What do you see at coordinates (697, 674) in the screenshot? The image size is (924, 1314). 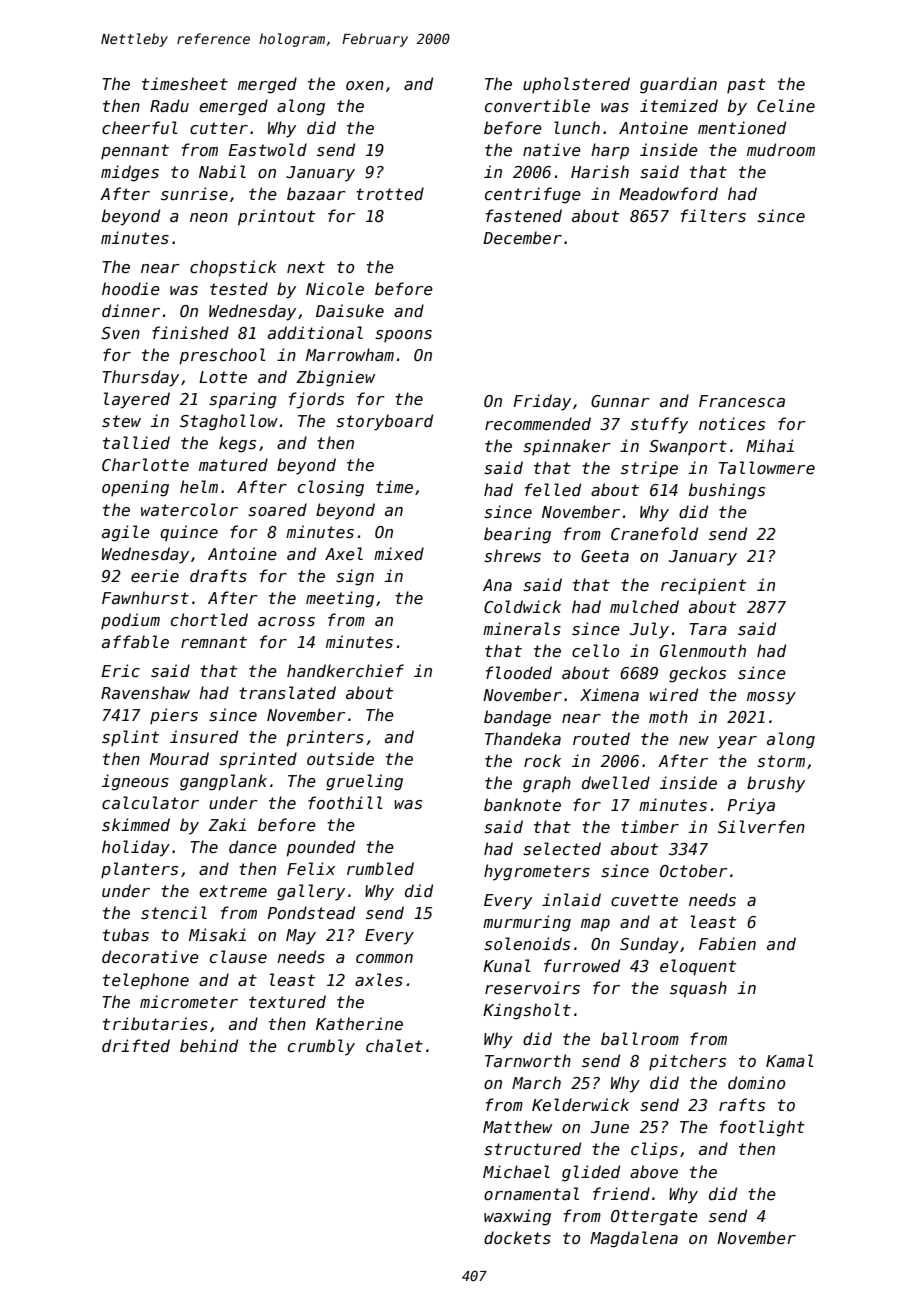 I see `geckos` at bounding box center [697, 674].
